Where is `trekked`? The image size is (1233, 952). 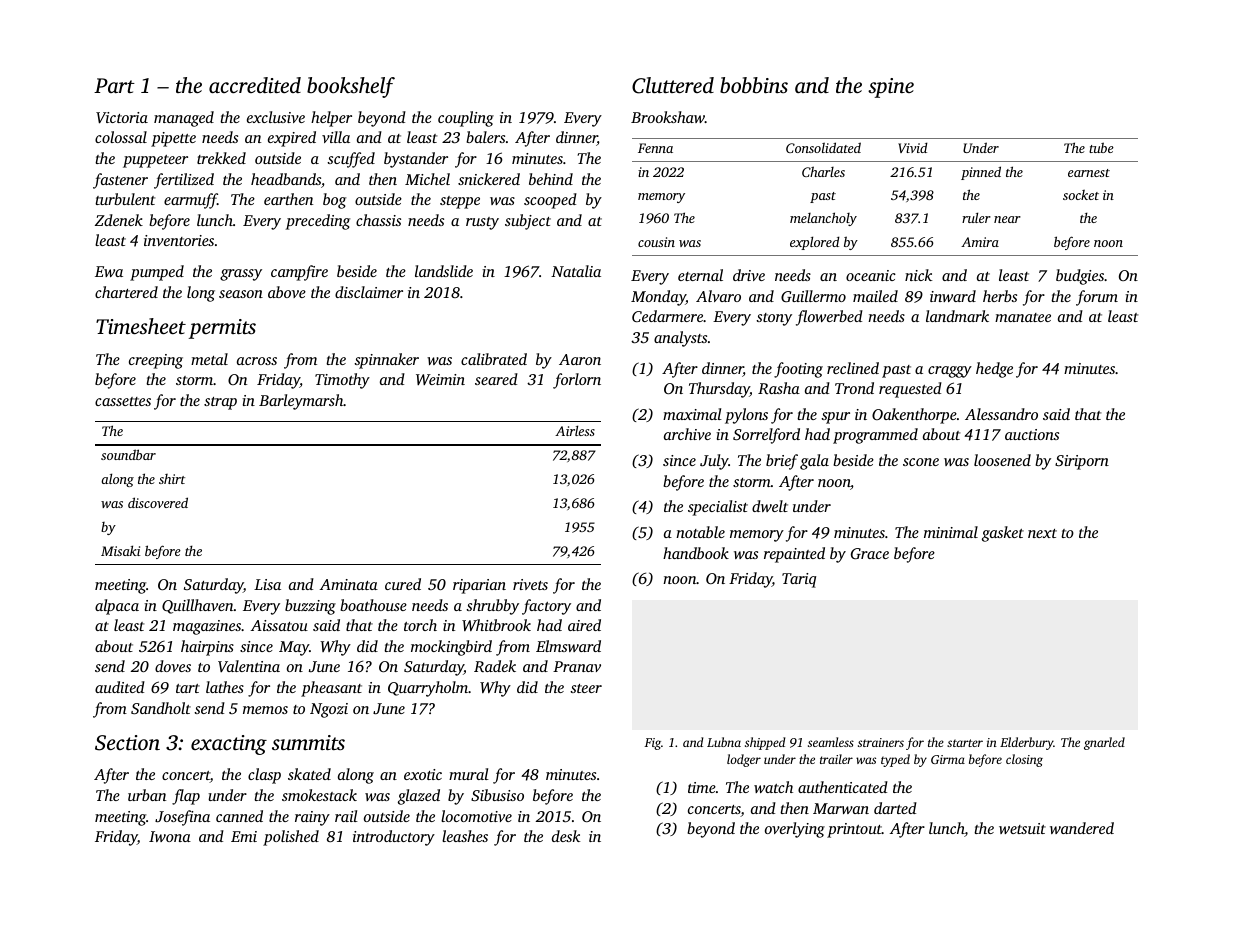
trekked is located at coordinates (221, 158).
